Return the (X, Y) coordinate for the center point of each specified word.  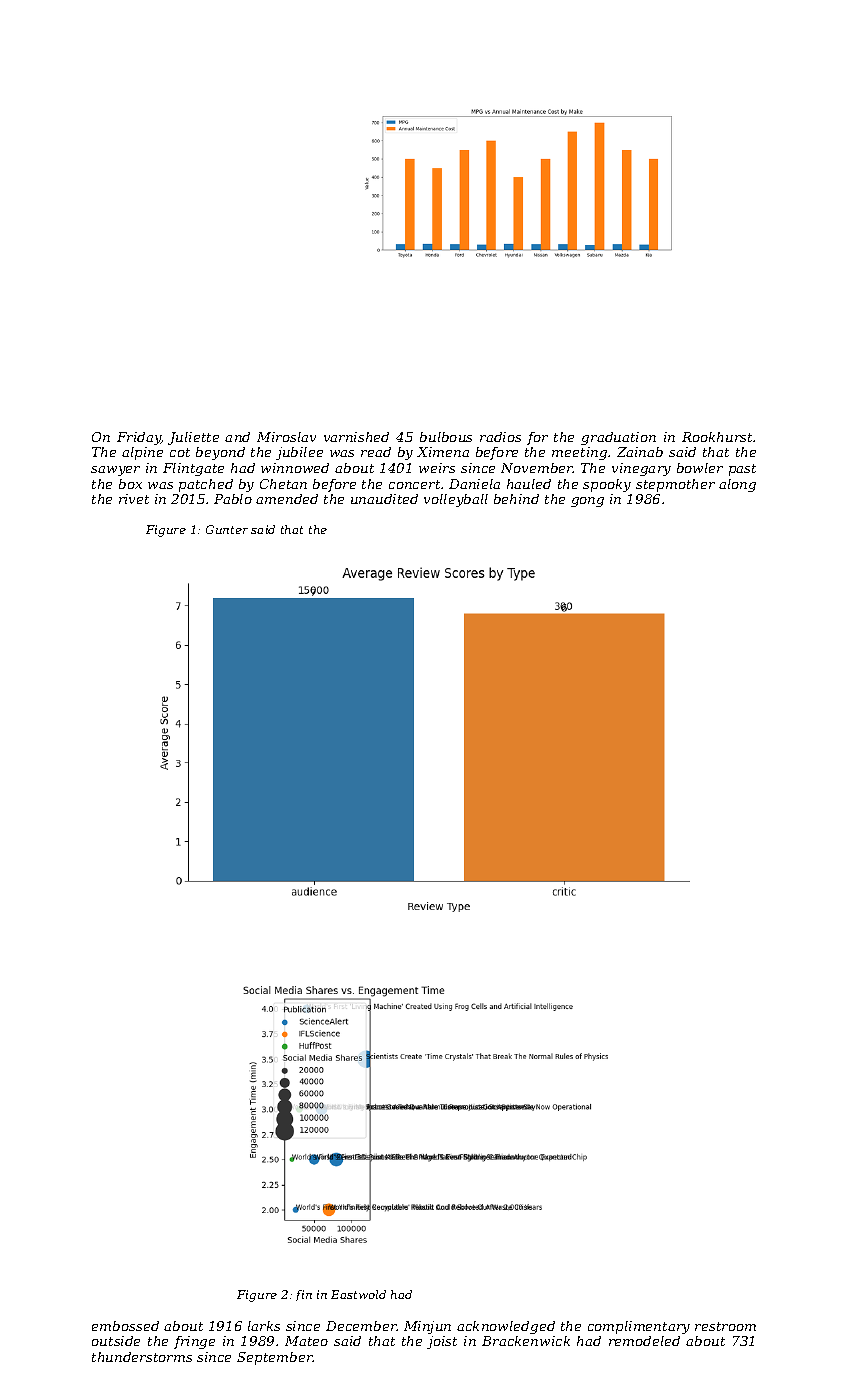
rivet (134, 499)
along (737, 485)
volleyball (456, 500)
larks (264, 1326)
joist (442, 1342)
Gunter (227, 529)
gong (587, 502)
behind (516, 499)
